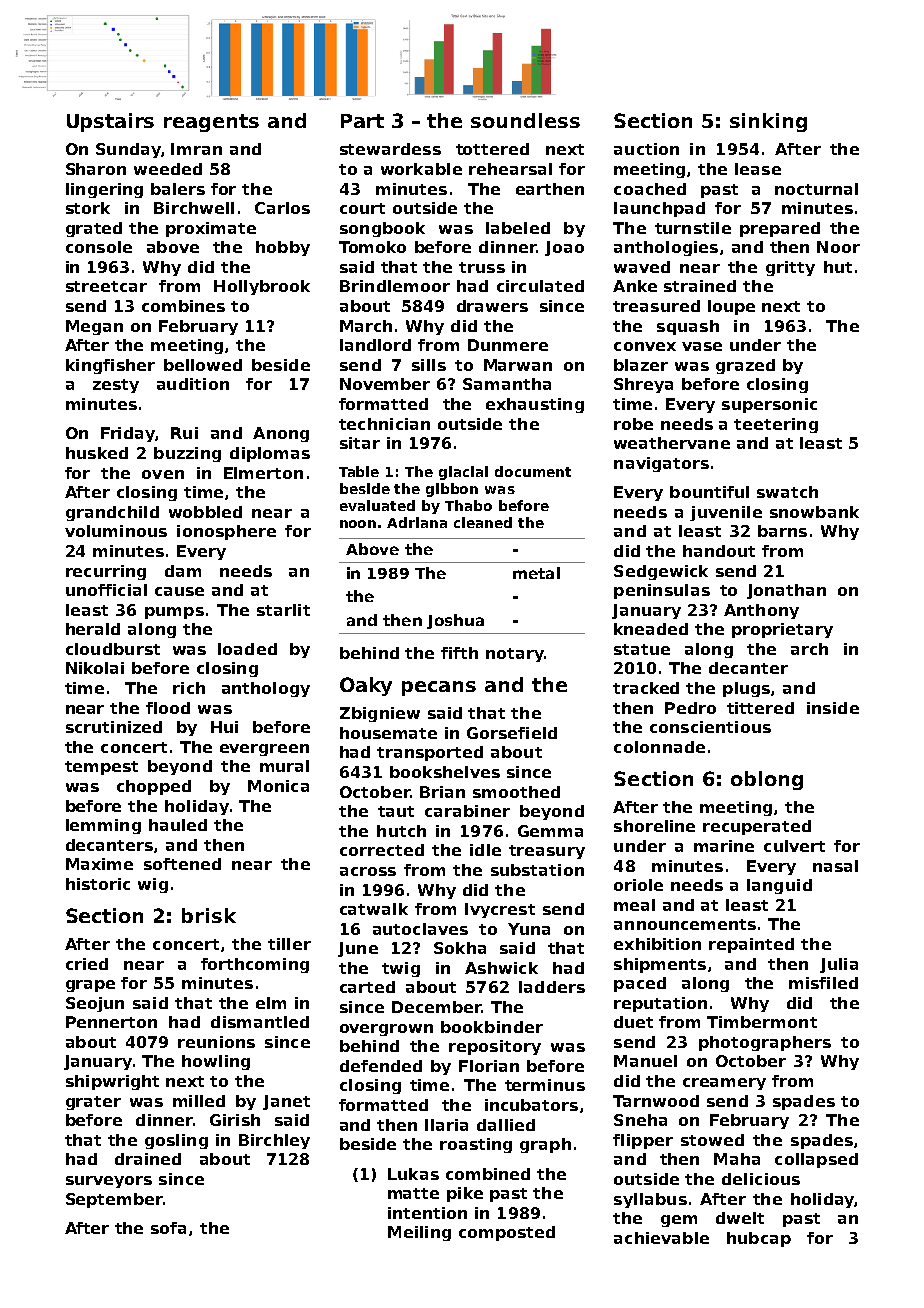  What do you see at coordinates (463, 473) in the screenshot?
I see `glacial` at bounding box center [463, 473].
